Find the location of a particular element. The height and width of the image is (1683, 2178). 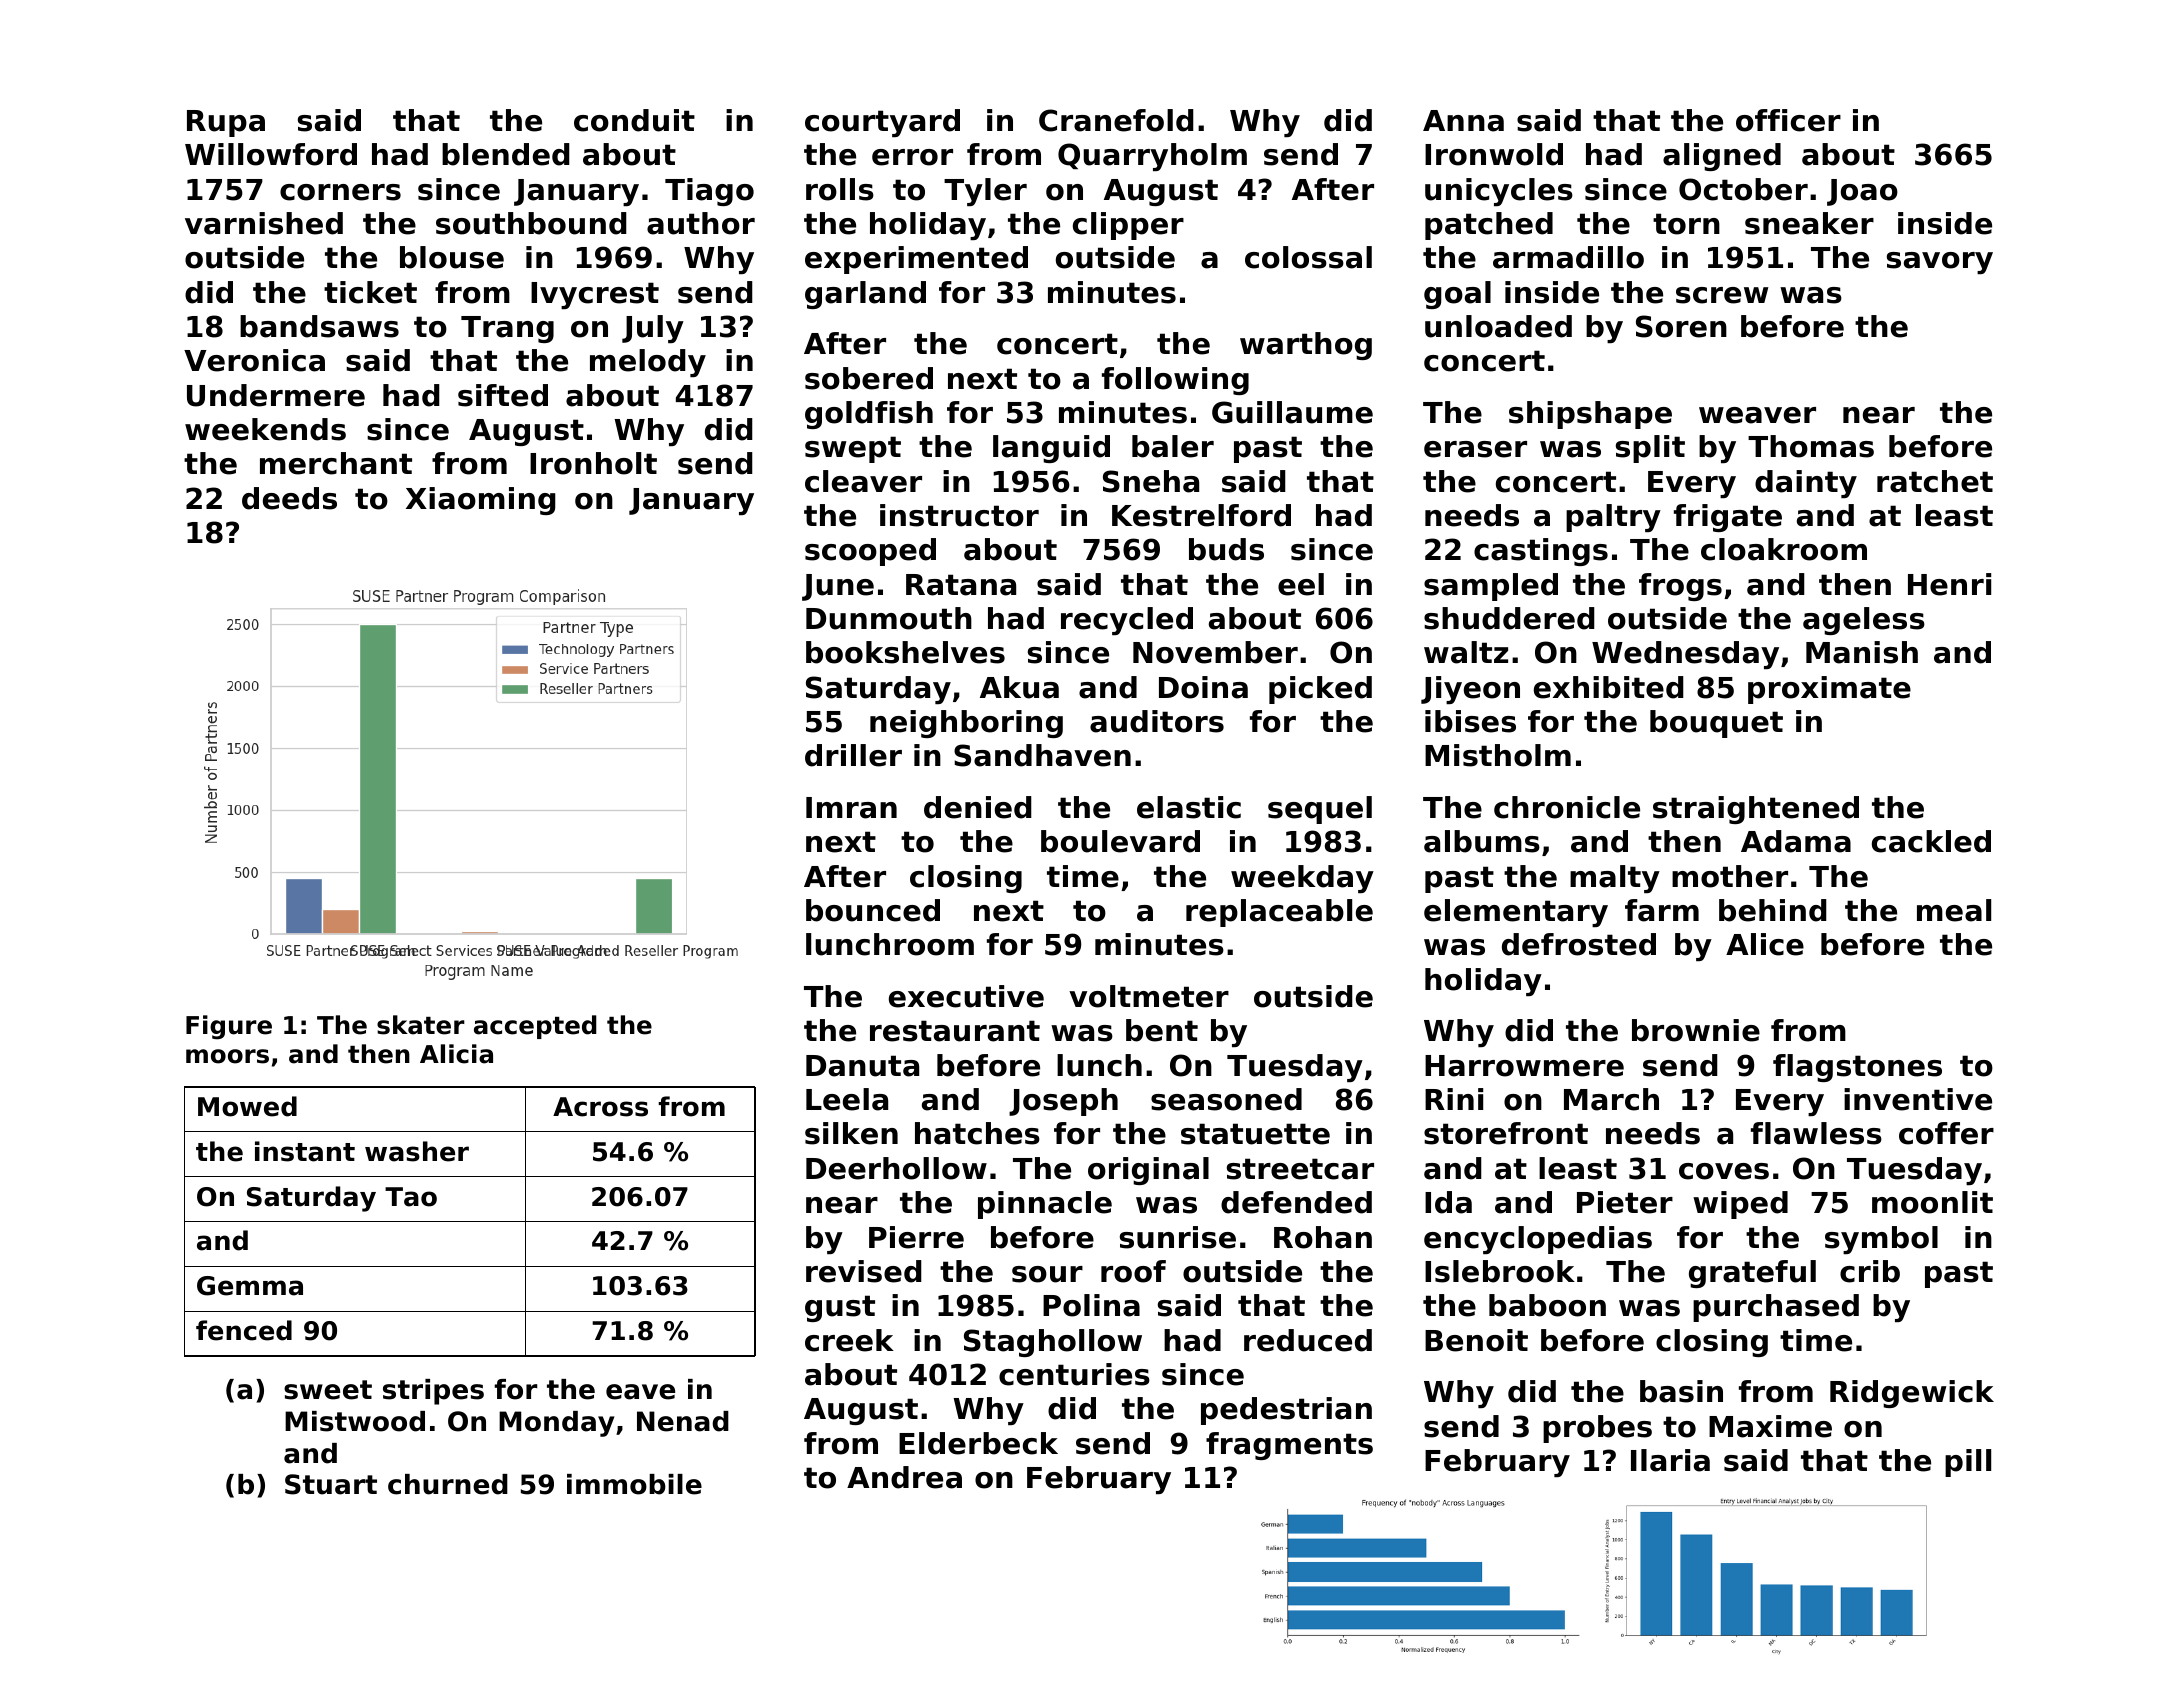

deeds is located at coordinates (289, 498).
